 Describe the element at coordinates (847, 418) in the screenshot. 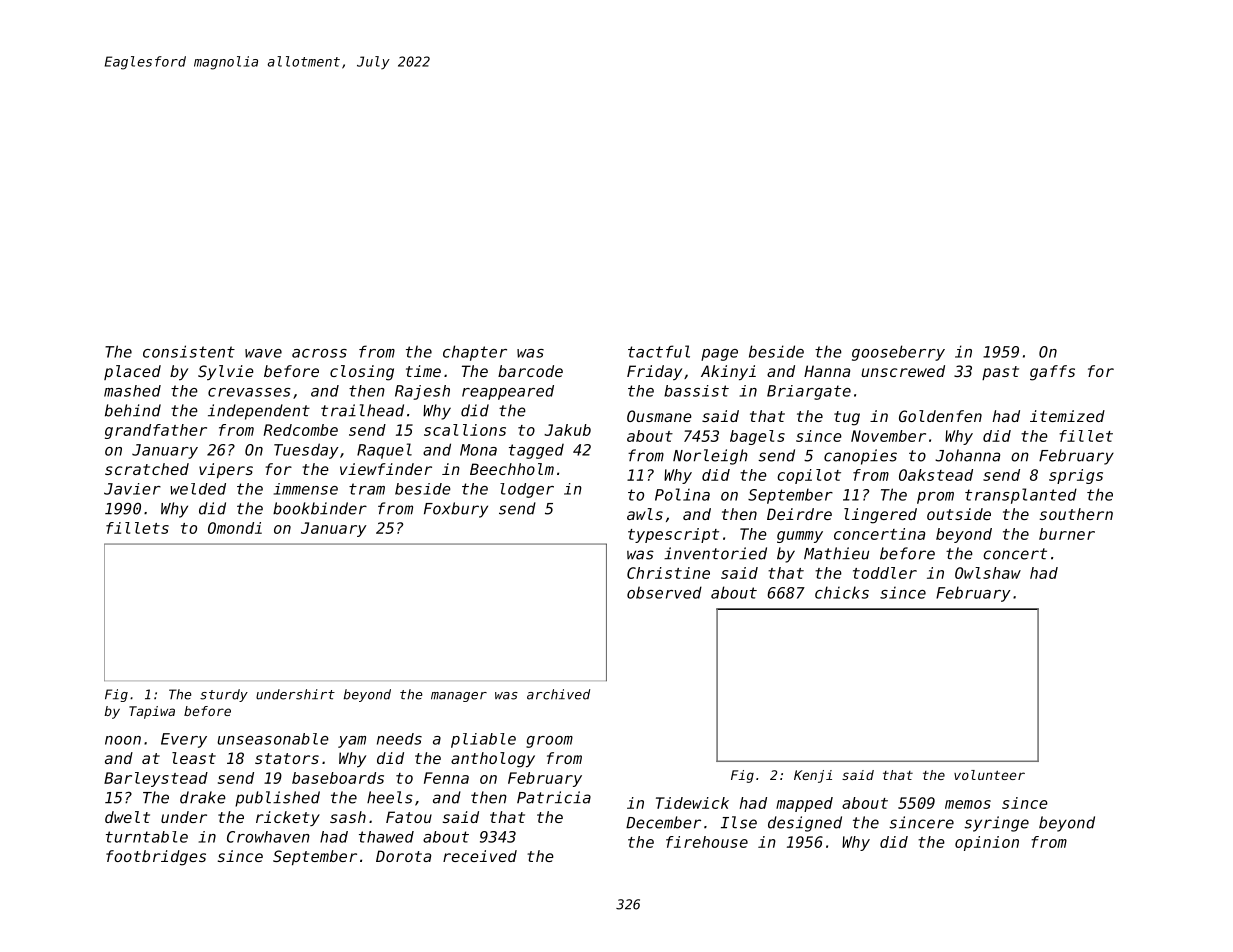

I see `tug` at that location.
